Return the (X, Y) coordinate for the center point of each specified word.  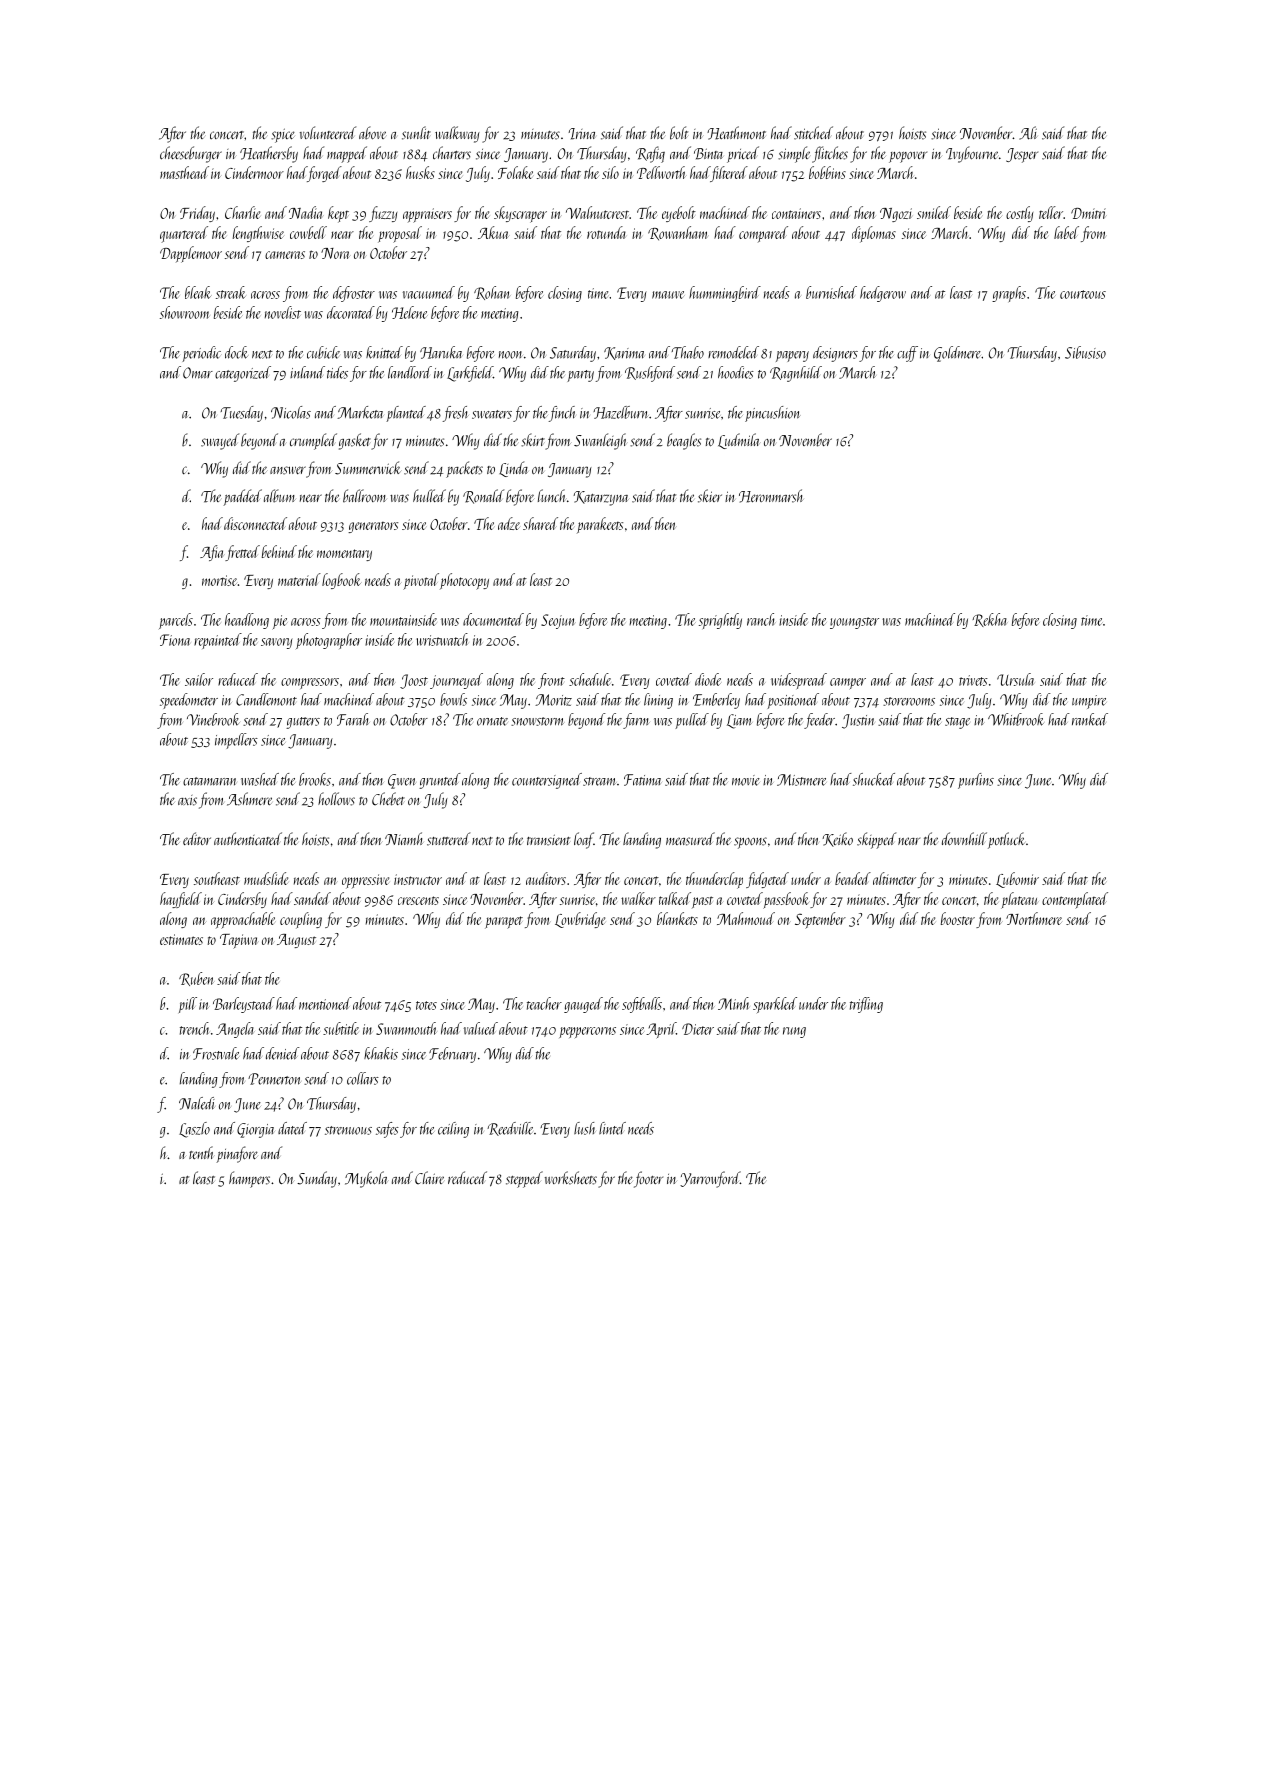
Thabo (688, 352)
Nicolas (291, 412)
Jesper (1022, 155)
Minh (733, 1003)
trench (194, 1028)
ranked (1090, 719)
